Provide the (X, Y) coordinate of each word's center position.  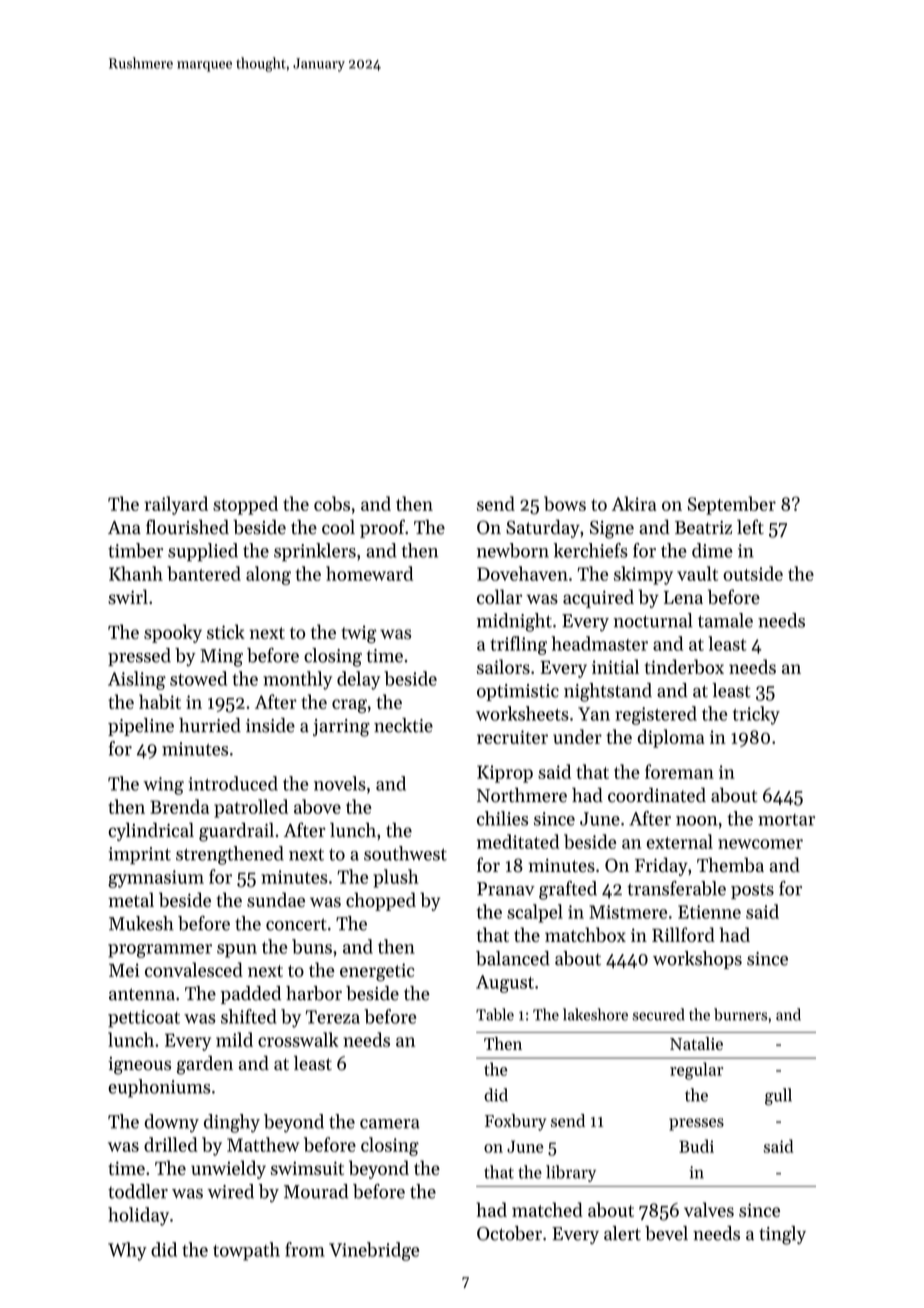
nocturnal (653, 620)
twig (358, 634)
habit (160, 701)
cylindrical (151, 831)
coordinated (657, 795)
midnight (514, 622)
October (509, 1233)
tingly (782, 1235)
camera (390, 1124)
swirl (128, 596)
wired (230, 1191)
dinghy (232, 1123)
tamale (725, 620)
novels (340, 783)
